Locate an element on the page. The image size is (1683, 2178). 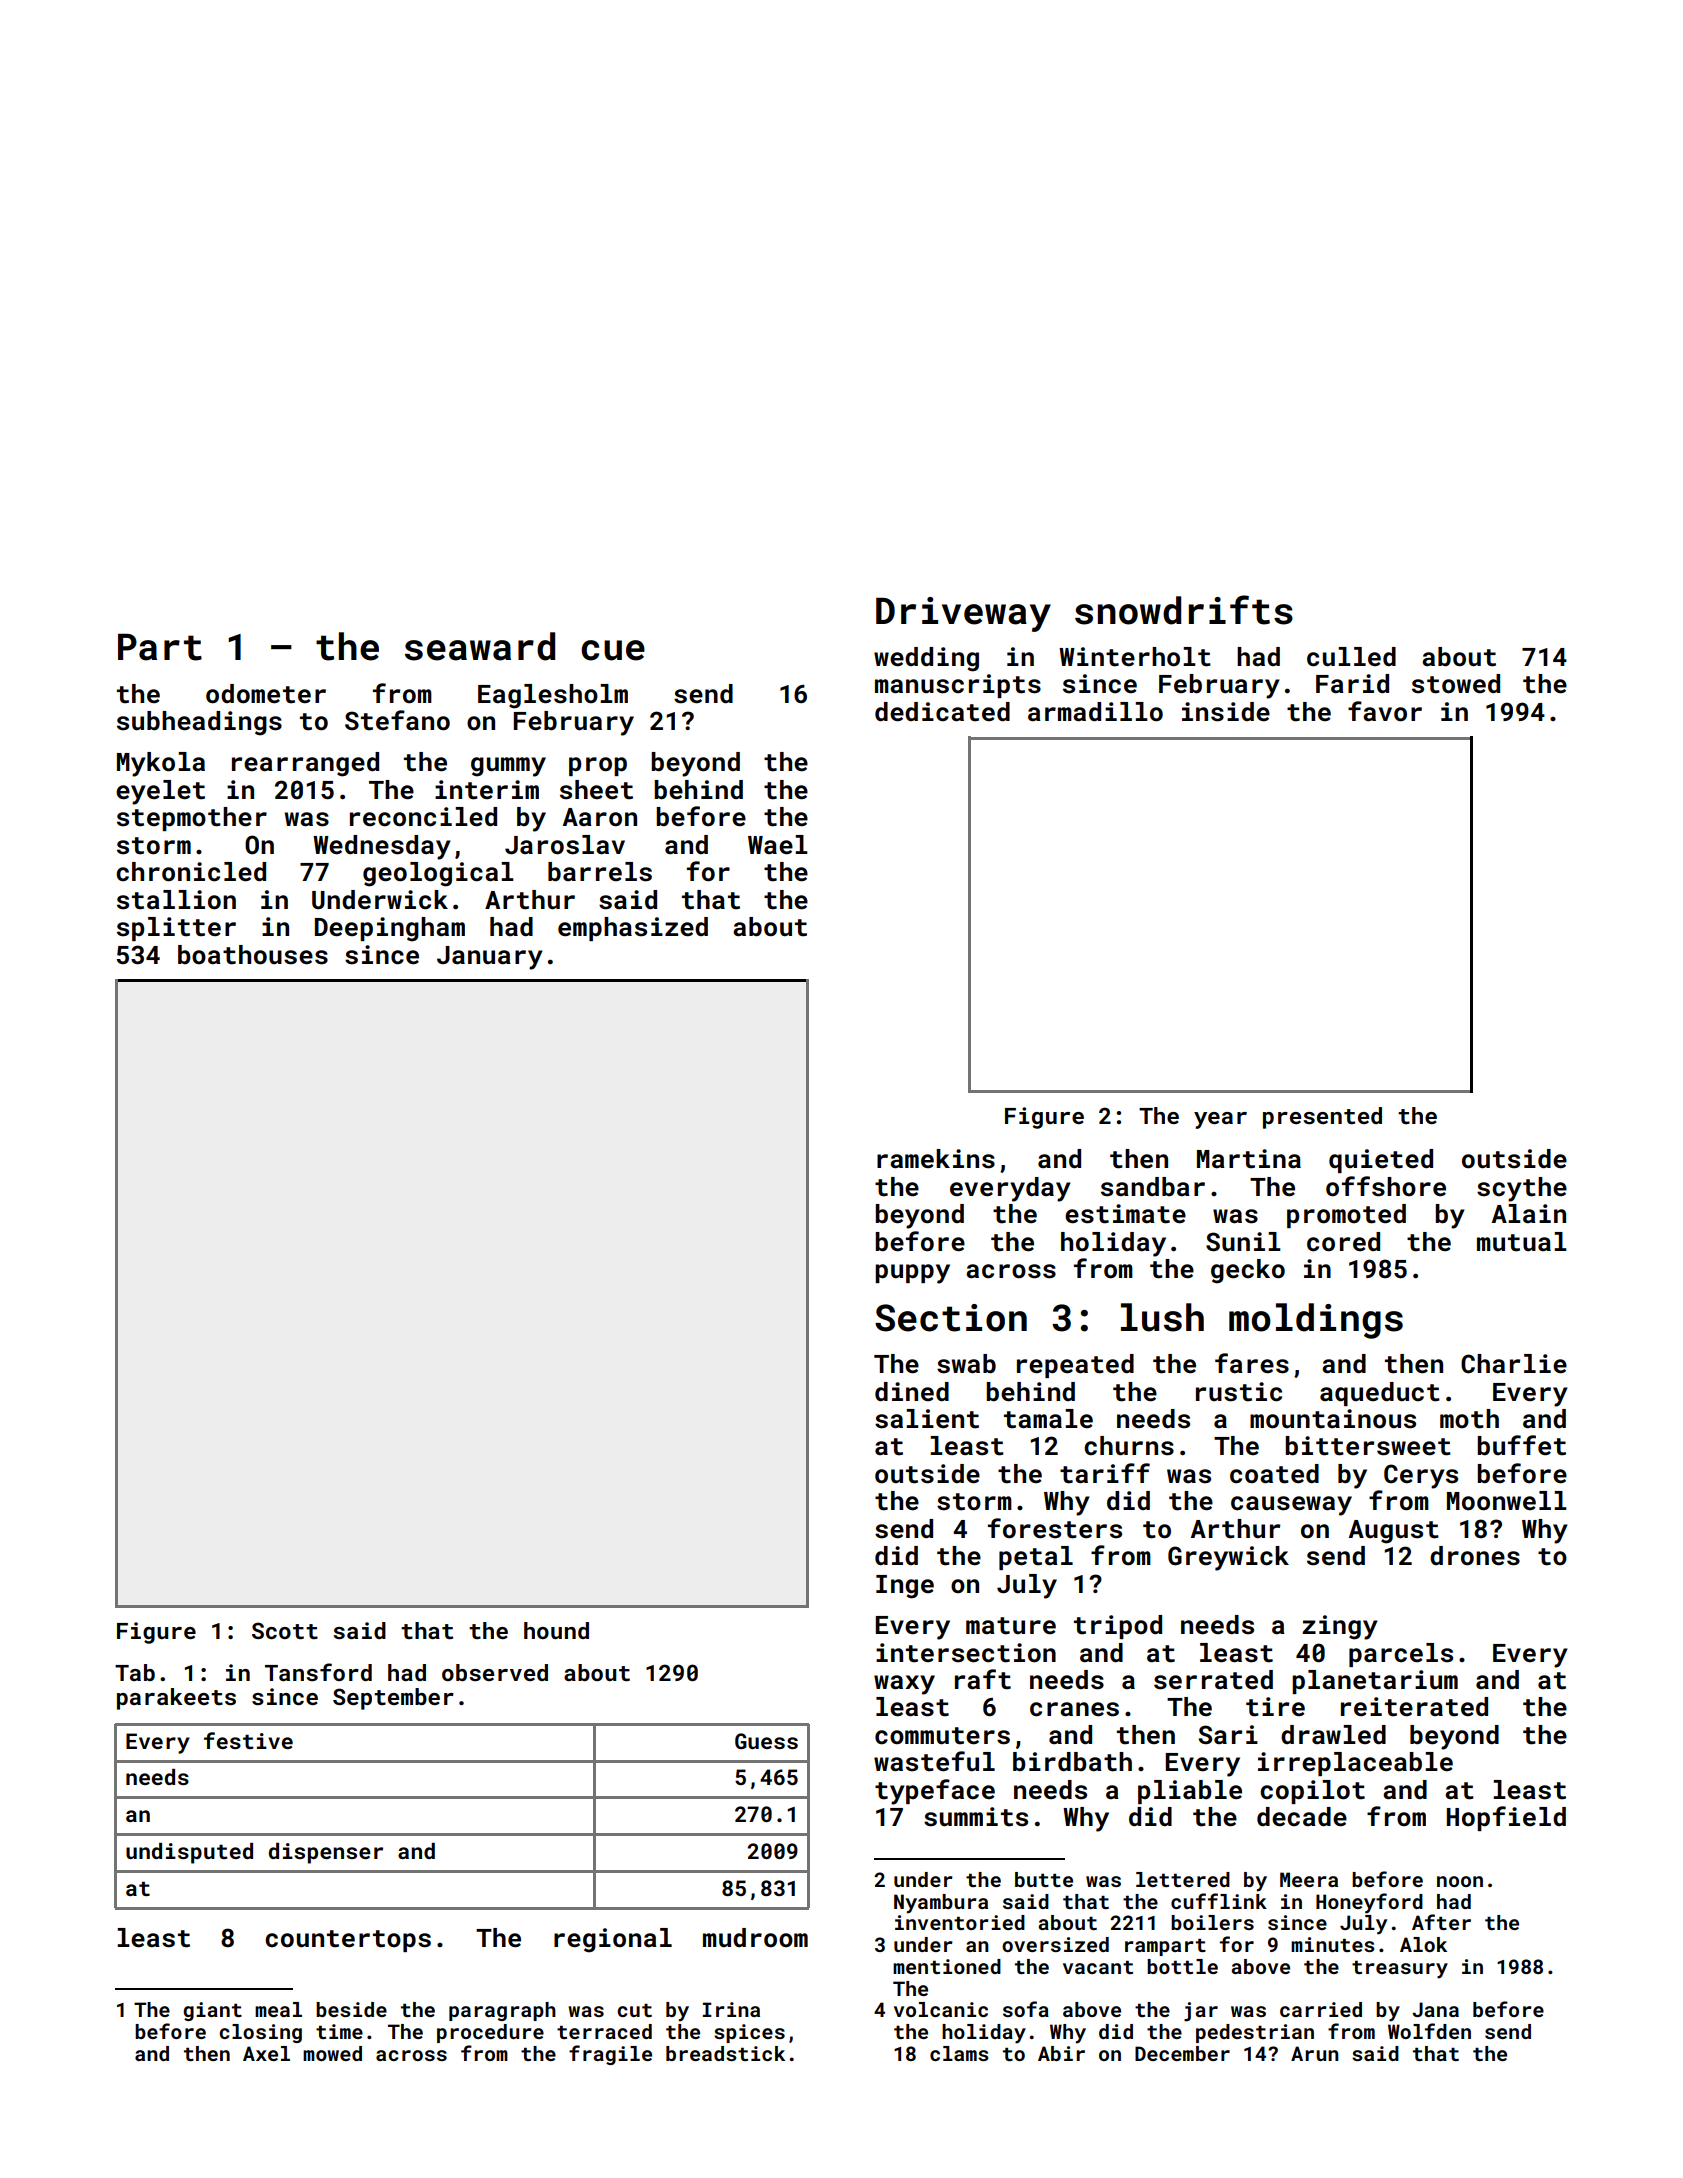
Moonwell is located at coordinates (1507, 1501).
